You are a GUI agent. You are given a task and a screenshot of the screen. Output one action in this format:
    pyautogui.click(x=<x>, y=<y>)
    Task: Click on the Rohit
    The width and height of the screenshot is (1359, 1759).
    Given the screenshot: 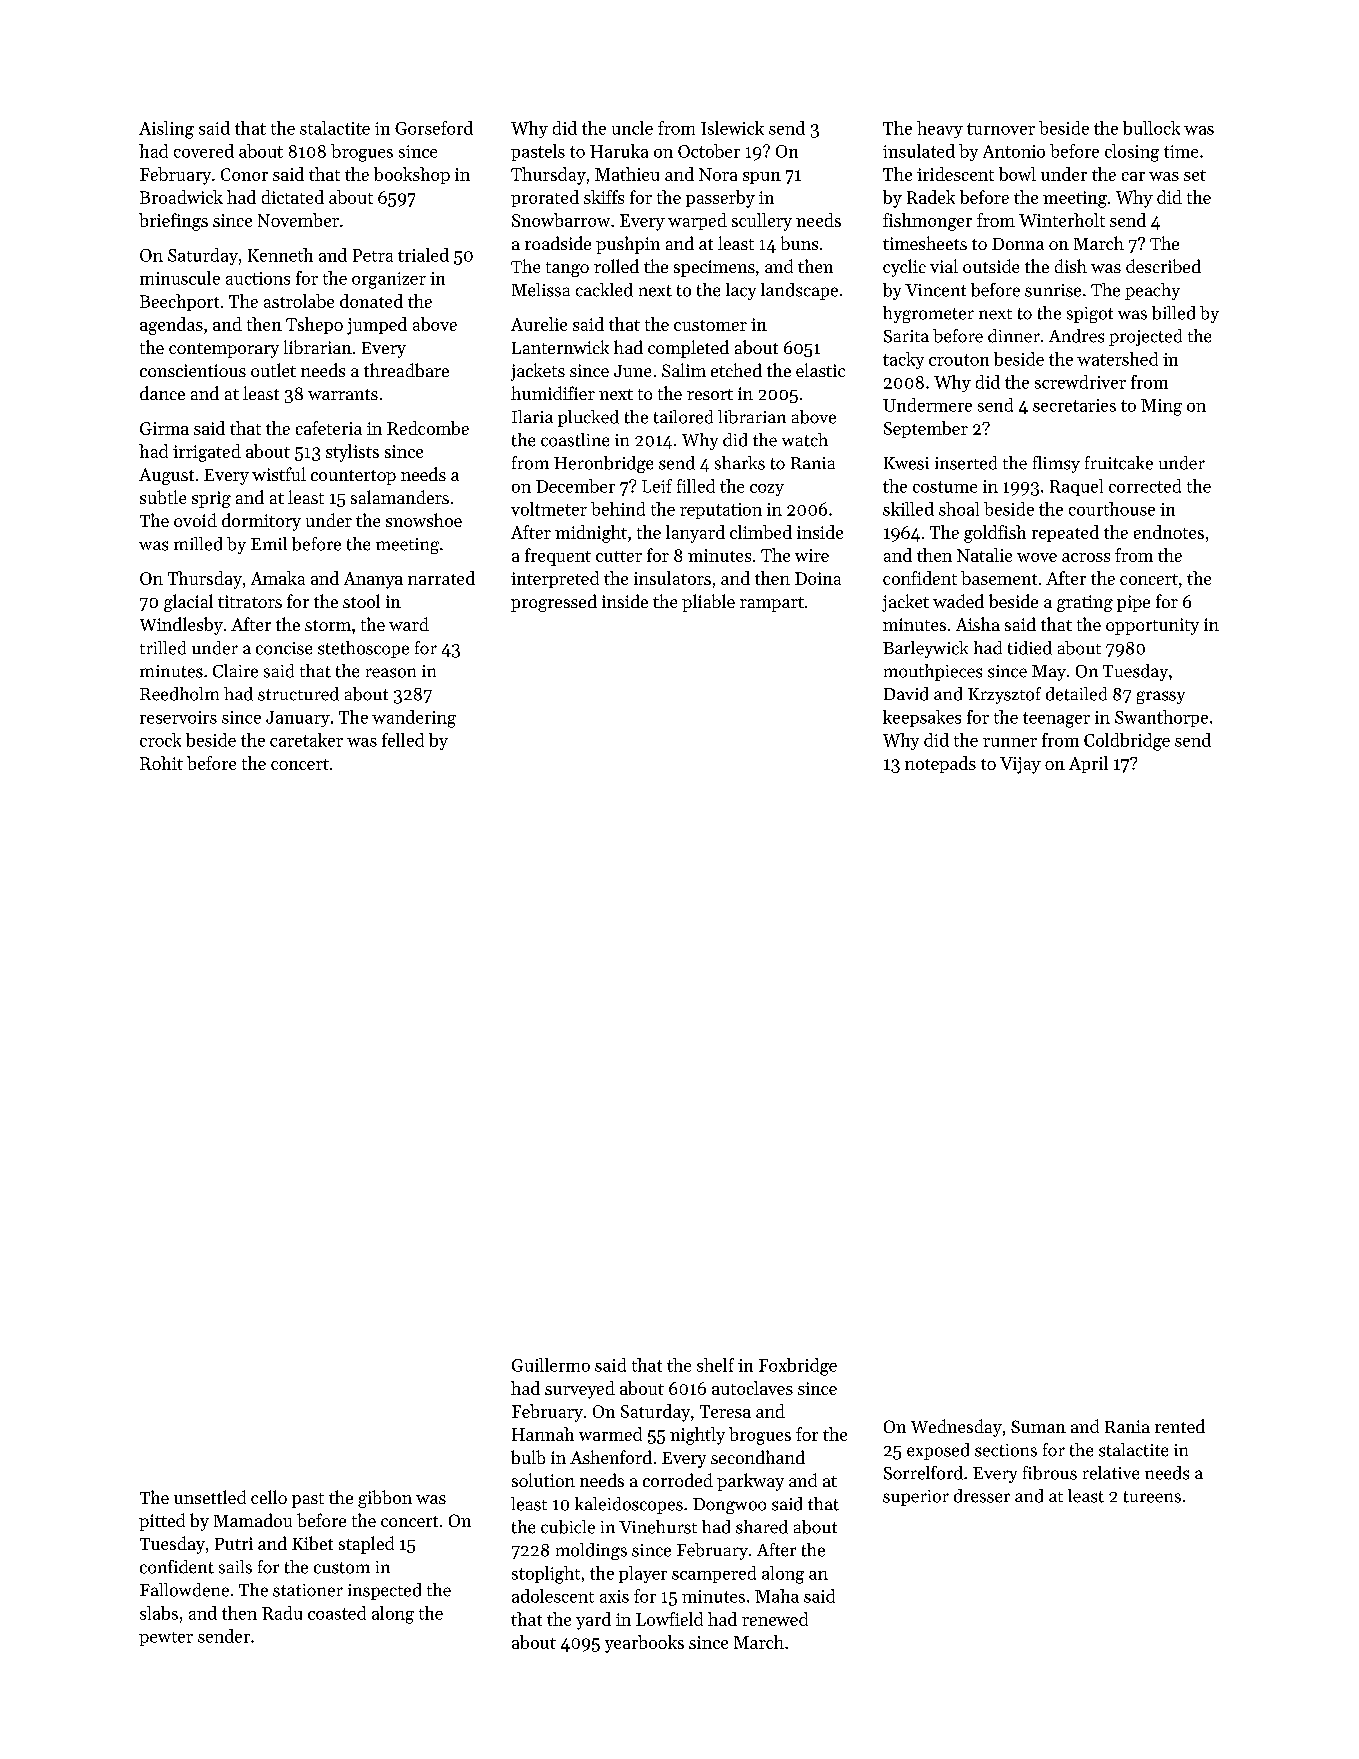 What is the action you would take?
    pyautogui.click(x=161, y=763)
